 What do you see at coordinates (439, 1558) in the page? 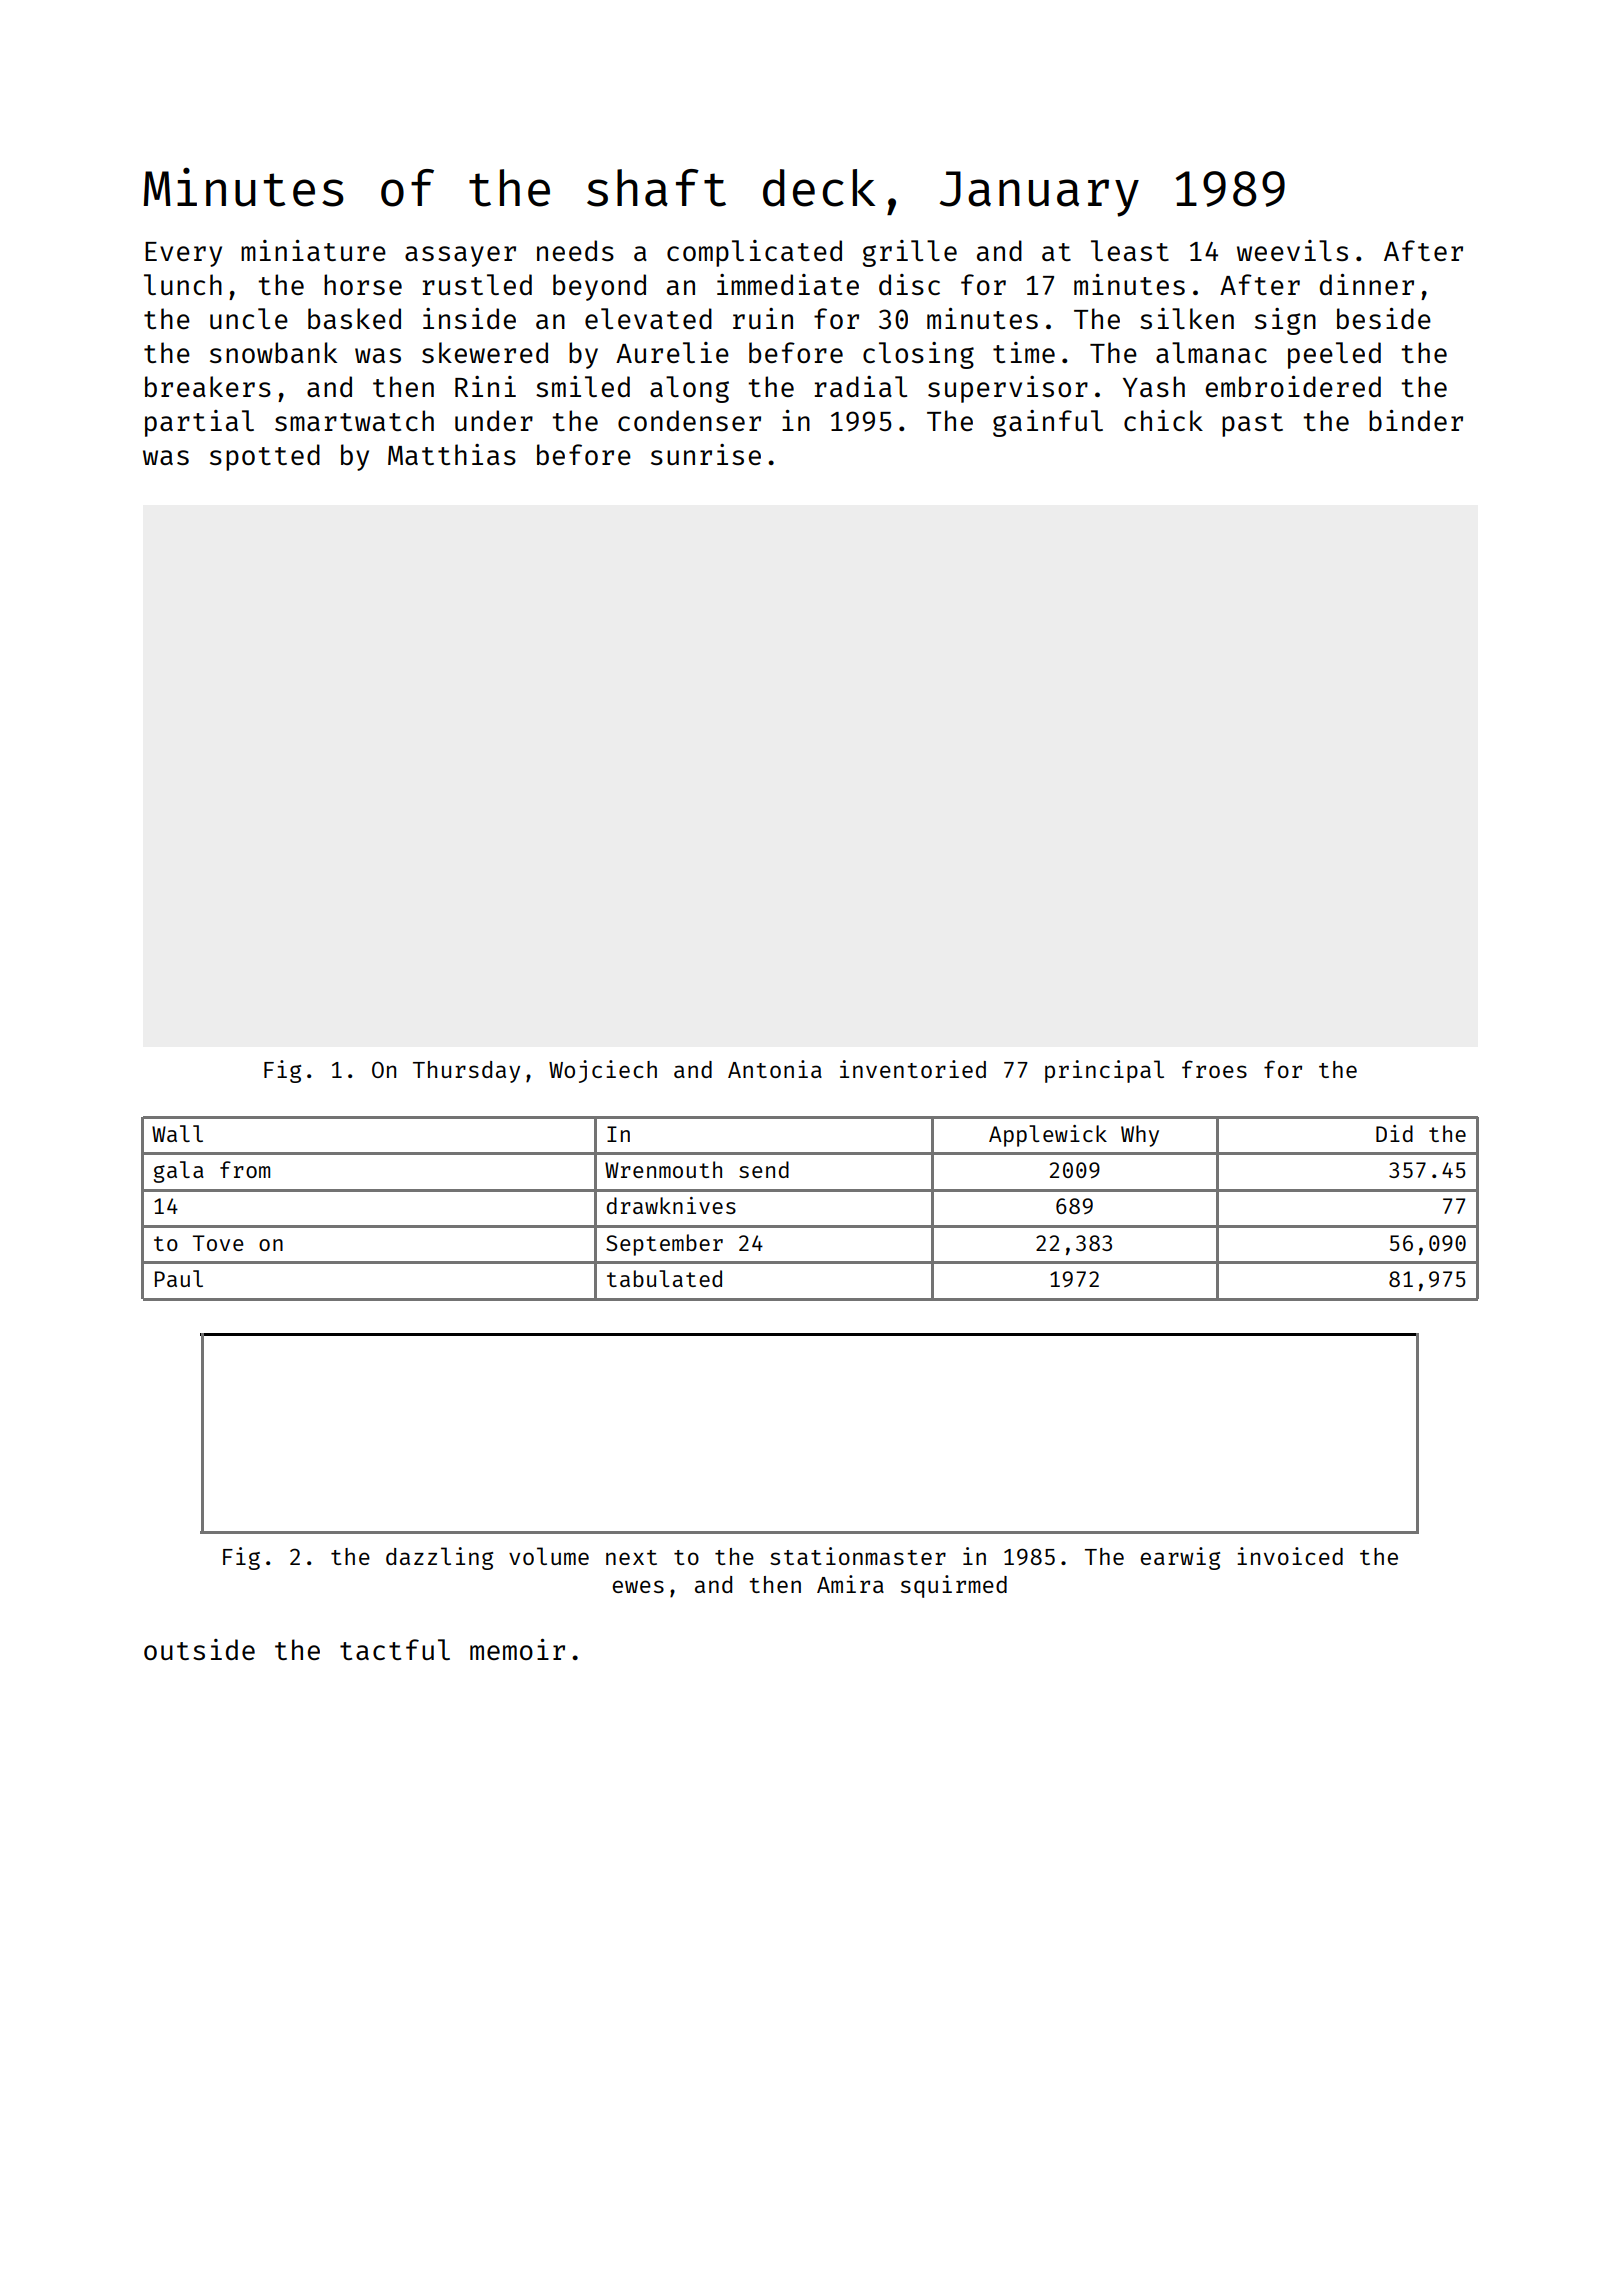
I see `dazzling` at bounding box center [439, 1558].
